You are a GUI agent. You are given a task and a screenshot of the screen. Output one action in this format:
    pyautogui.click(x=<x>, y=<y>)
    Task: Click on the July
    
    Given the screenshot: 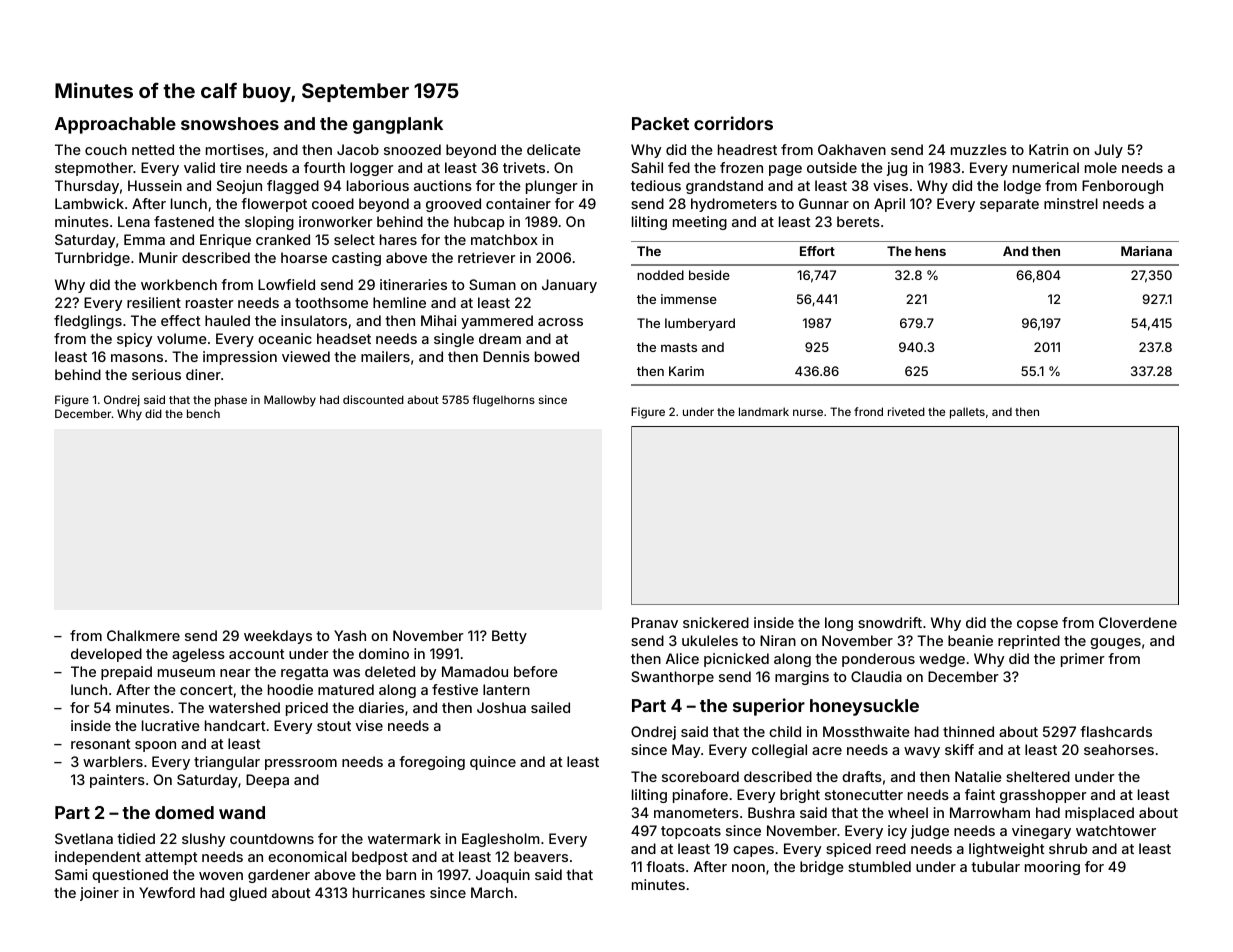 What is the action you would take?
    pyautogui.click(x=1108, y=151)
